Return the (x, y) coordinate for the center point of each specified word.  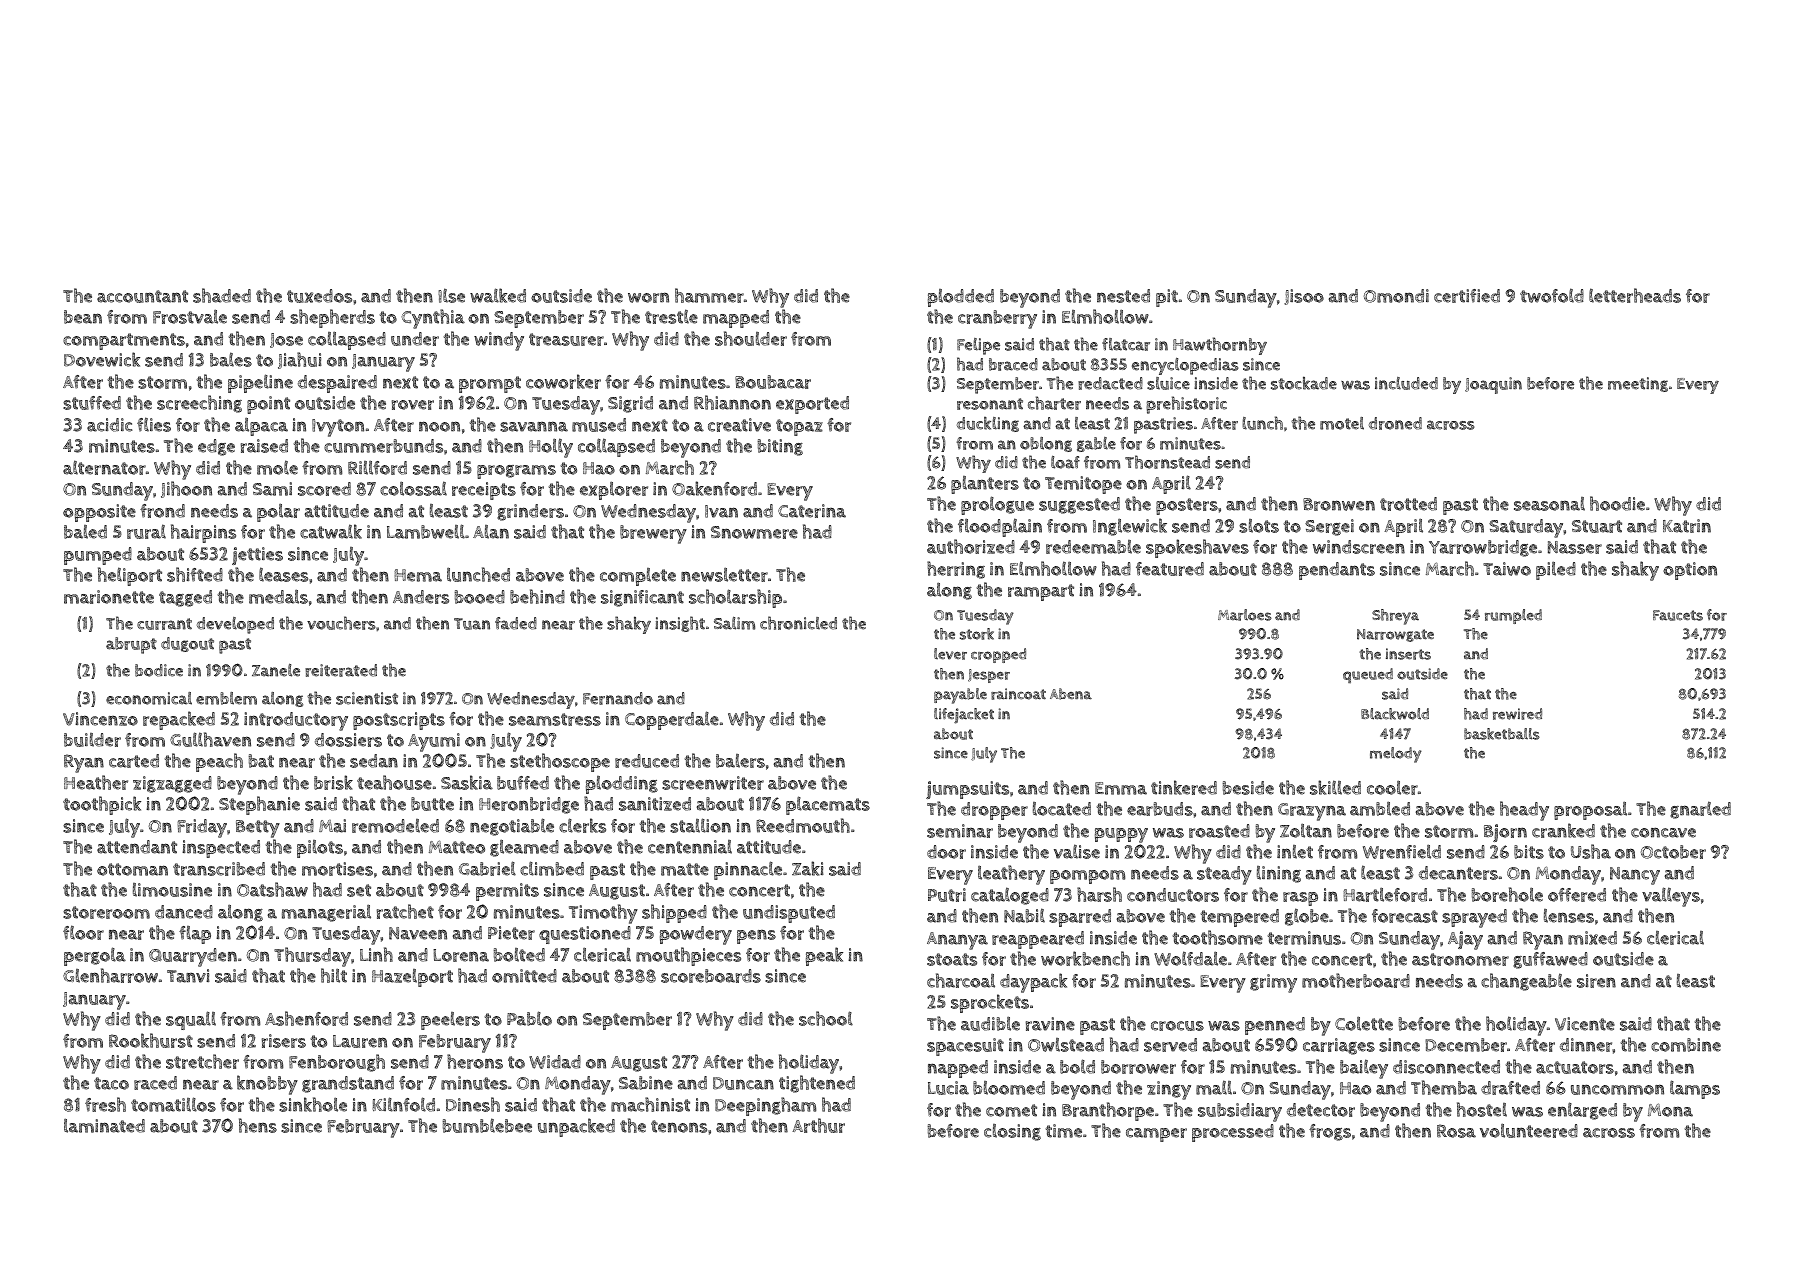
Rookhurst (151, 1040)
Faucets (1678, 615)
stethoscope (560, 762)
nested (1123, 296)
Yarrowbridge (1483, 548)
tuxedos (319, 296)
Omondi (1396, 296)
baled (85, 532)
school (826, 1018)
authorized (971, 546)
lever (950, 654)
